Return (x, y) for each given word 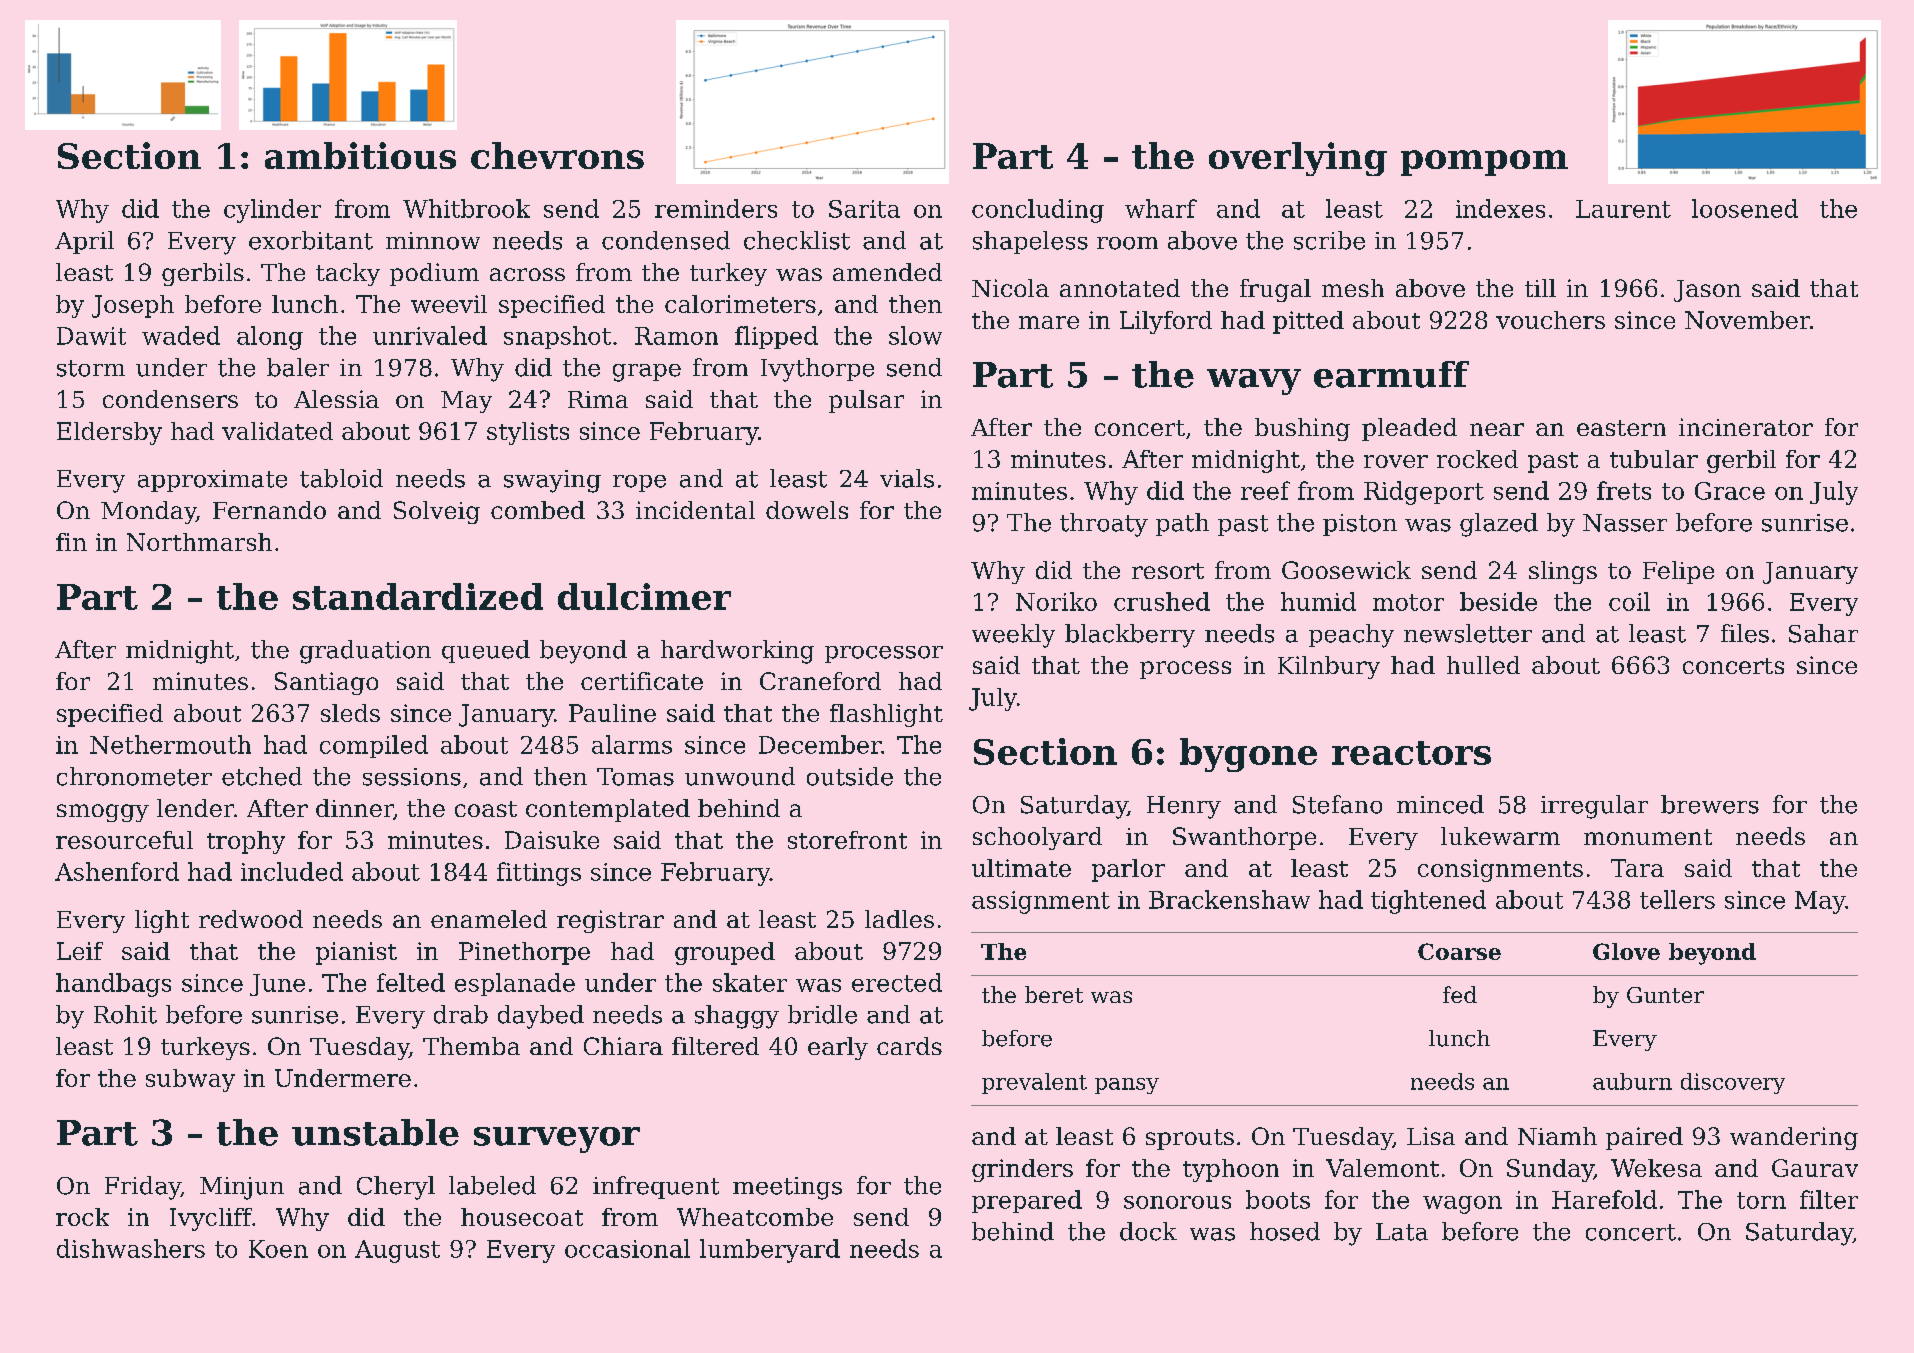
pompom (1484, 163)
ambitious (360, 155)
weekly (1013, 636)
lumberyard (770, 1251)
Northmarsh (199, 542)
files (1745, 633)
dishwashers (131, 1248)
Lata (1402, 1232)
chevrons (557, 155)
